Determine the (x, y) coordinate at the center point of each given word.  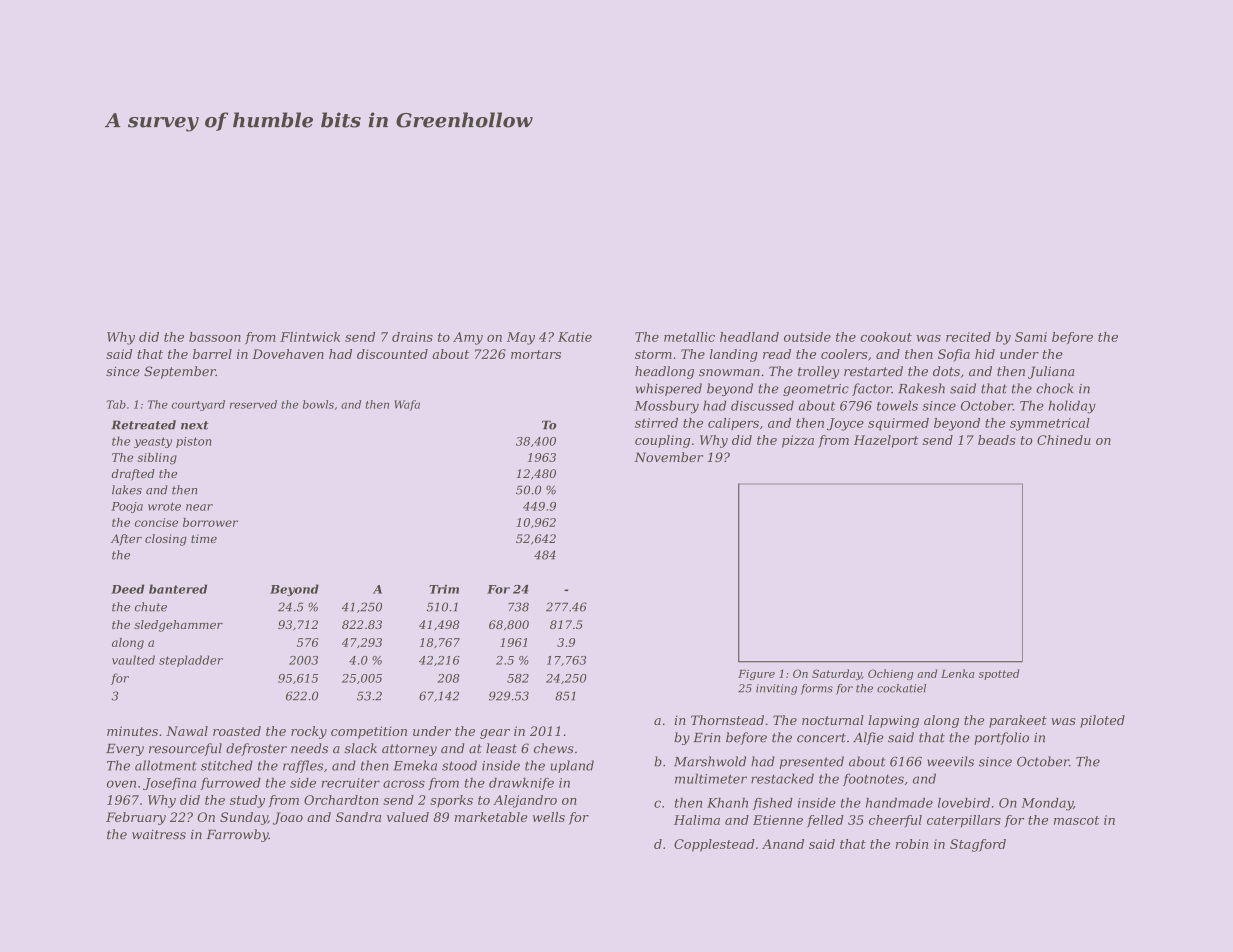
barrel (212, 354)
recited (968, 337)
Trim (444, 589)
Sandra (358, 817)
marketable (491, 817)
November (668, 457)
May (521, 338)
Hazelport (886, 441)
